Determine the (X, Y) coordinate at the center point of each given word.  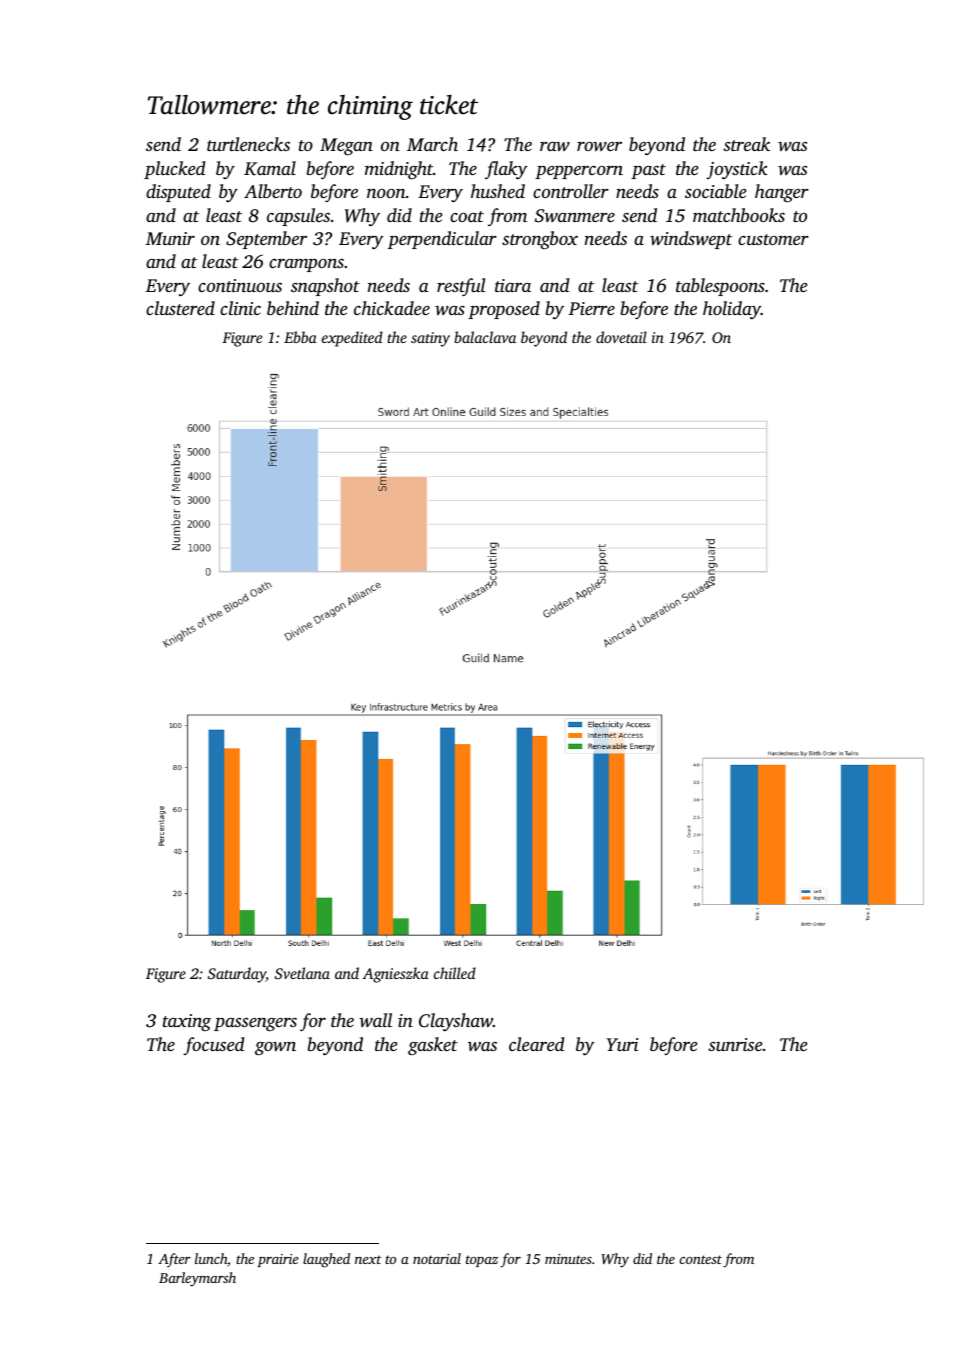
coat (467, 216)
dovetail (621, 337)
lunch (211, 1258)
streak (746, 144)
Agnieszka (396, 975)
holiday (732, 310)
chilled (455, 973)
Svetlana (302, 973)
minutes (568, 1259)
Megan (346, 147)
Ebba (300, 337)
